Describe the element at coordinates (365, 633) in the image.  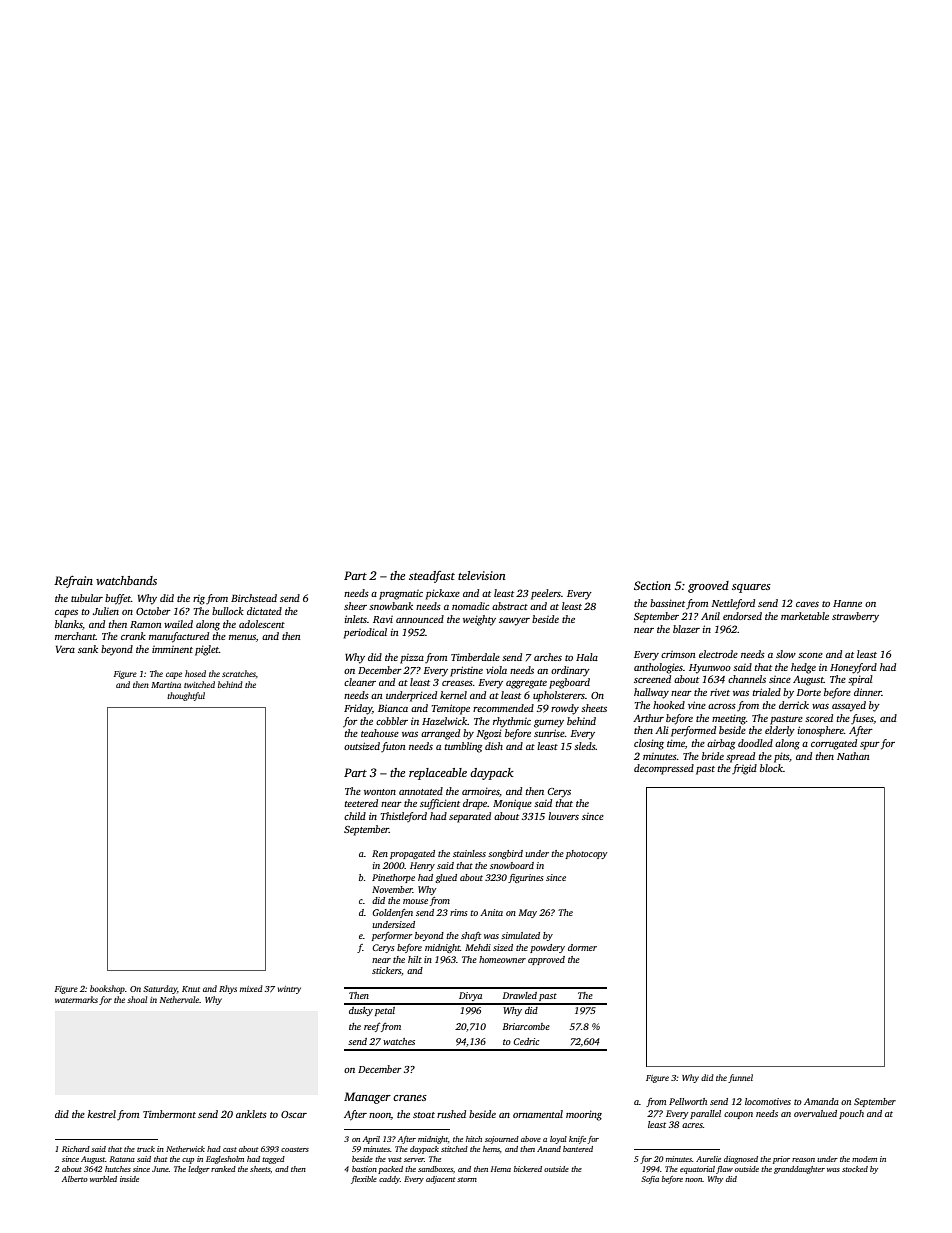
I see `periodical` at that location.
